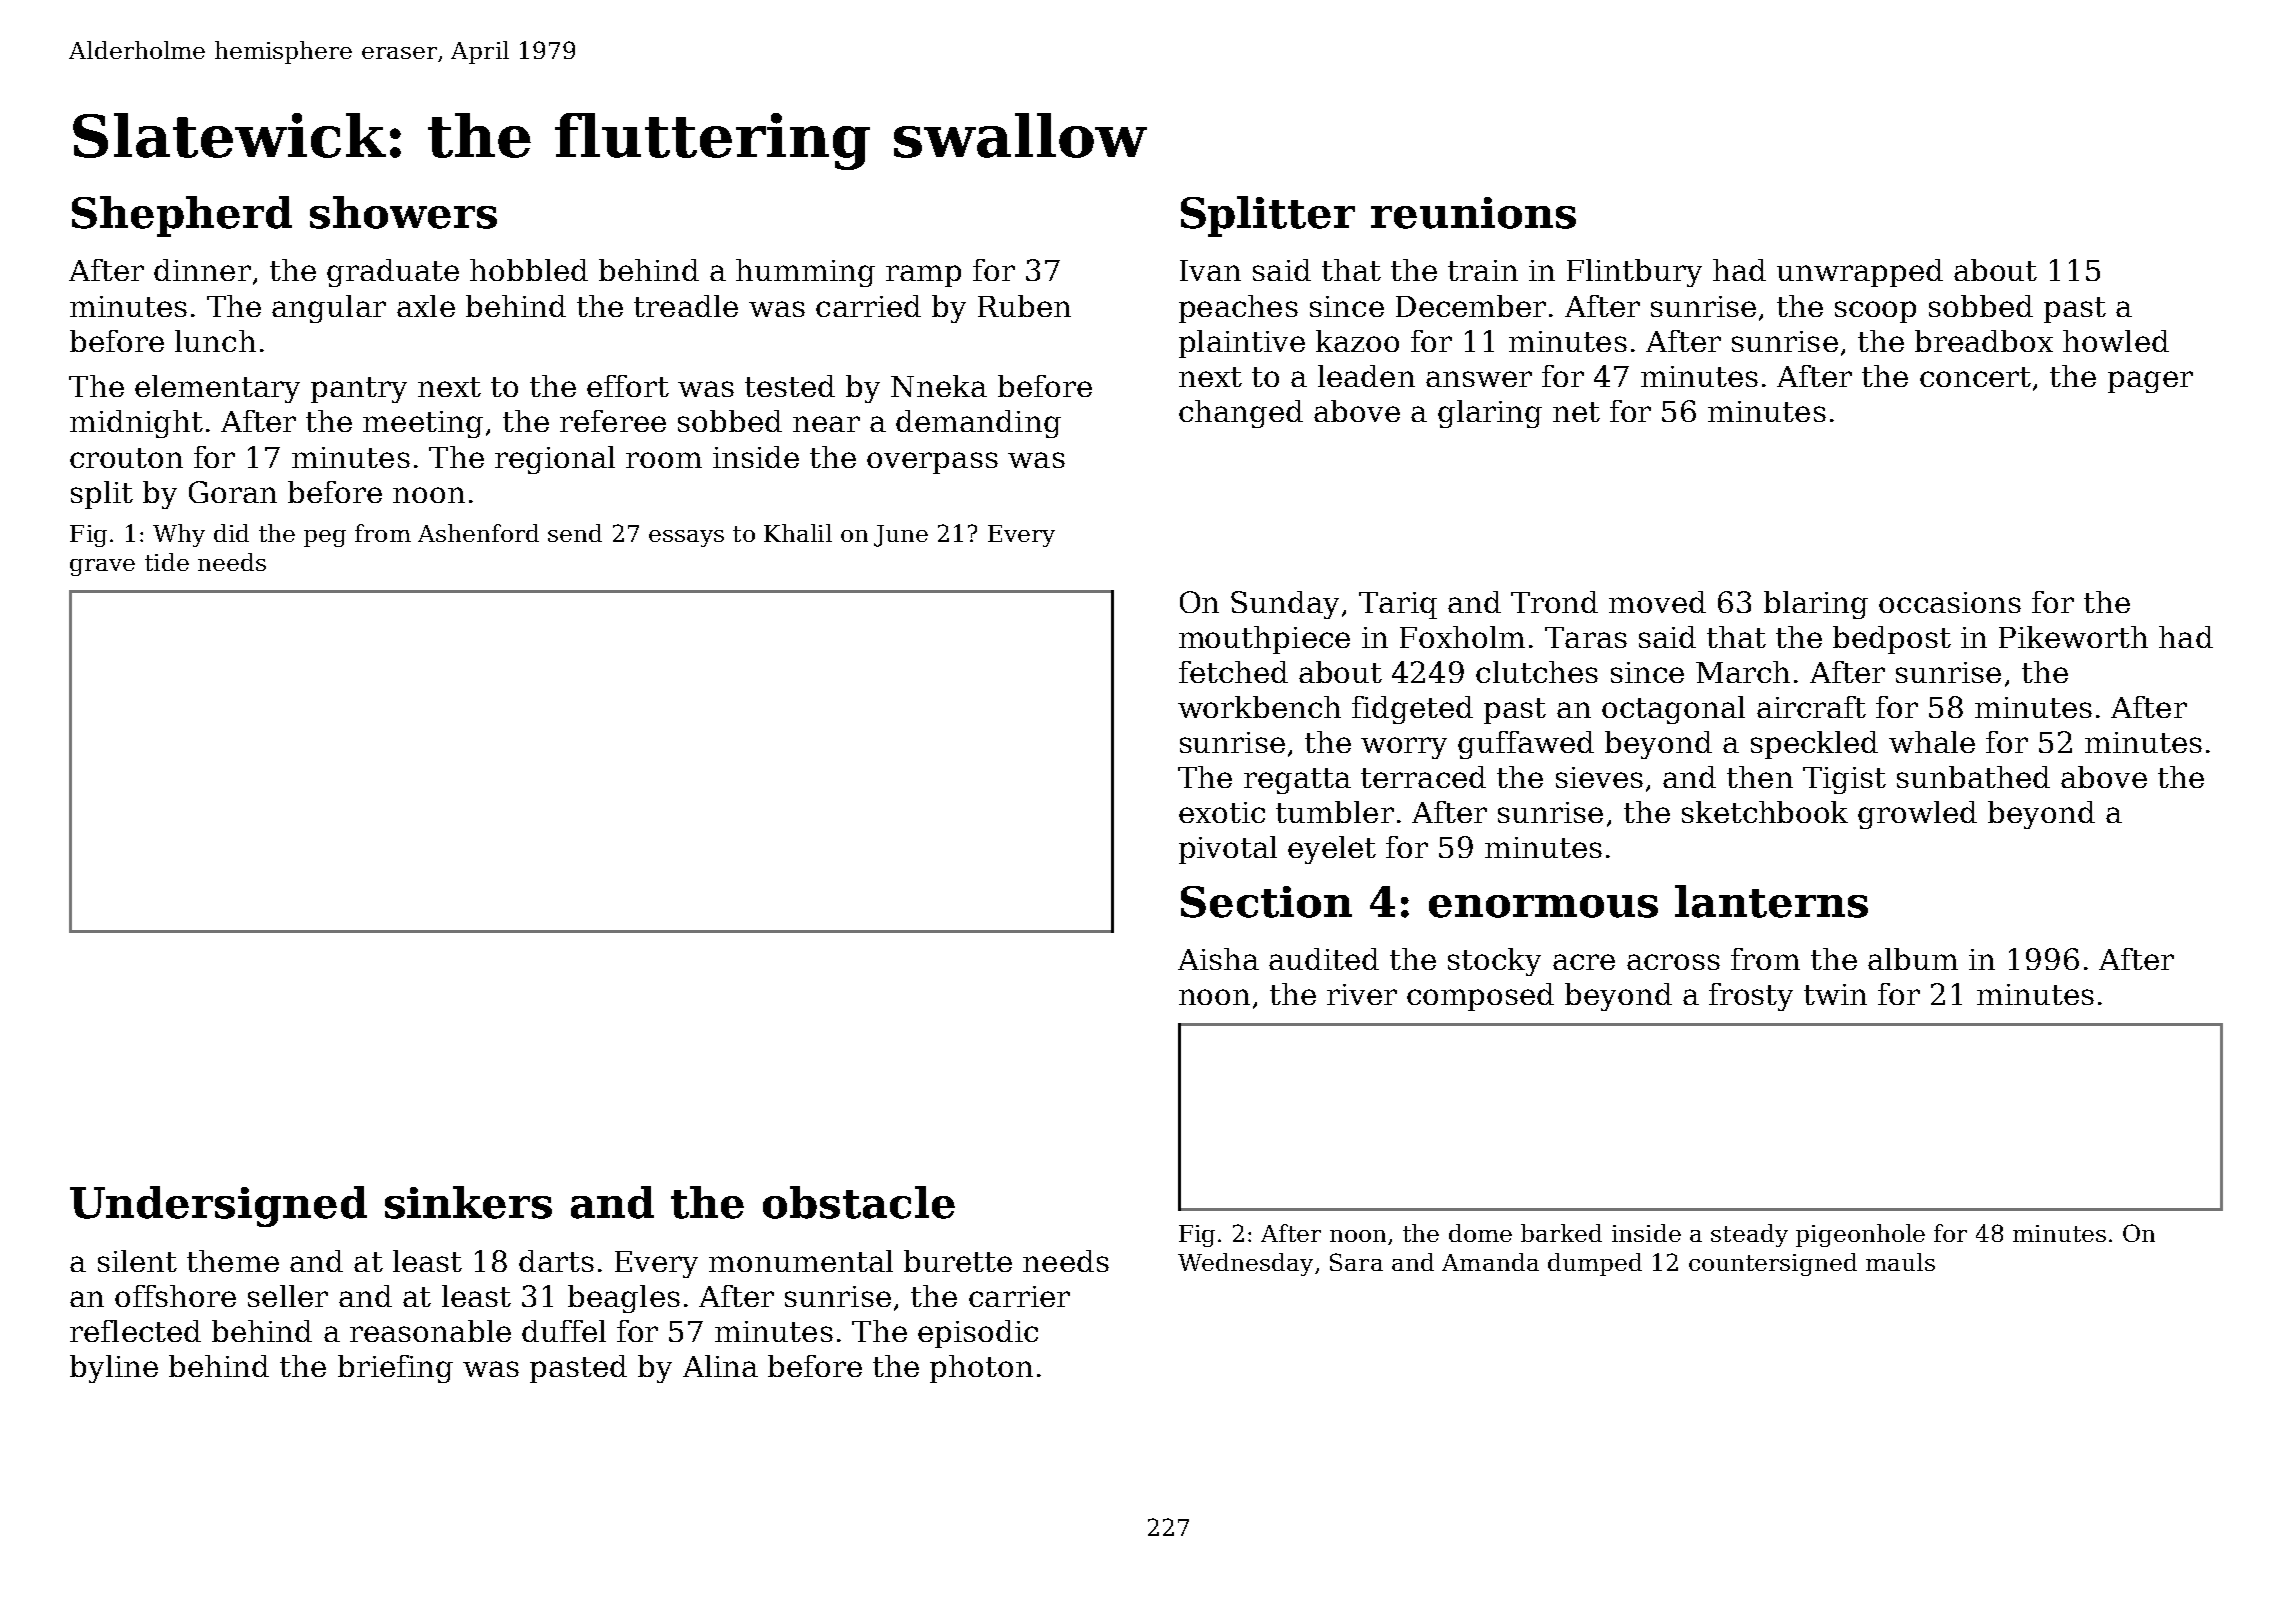  What do you see at coordinates (403, 212) in the document?
I see `showers` at bounding box center [403, 212].
